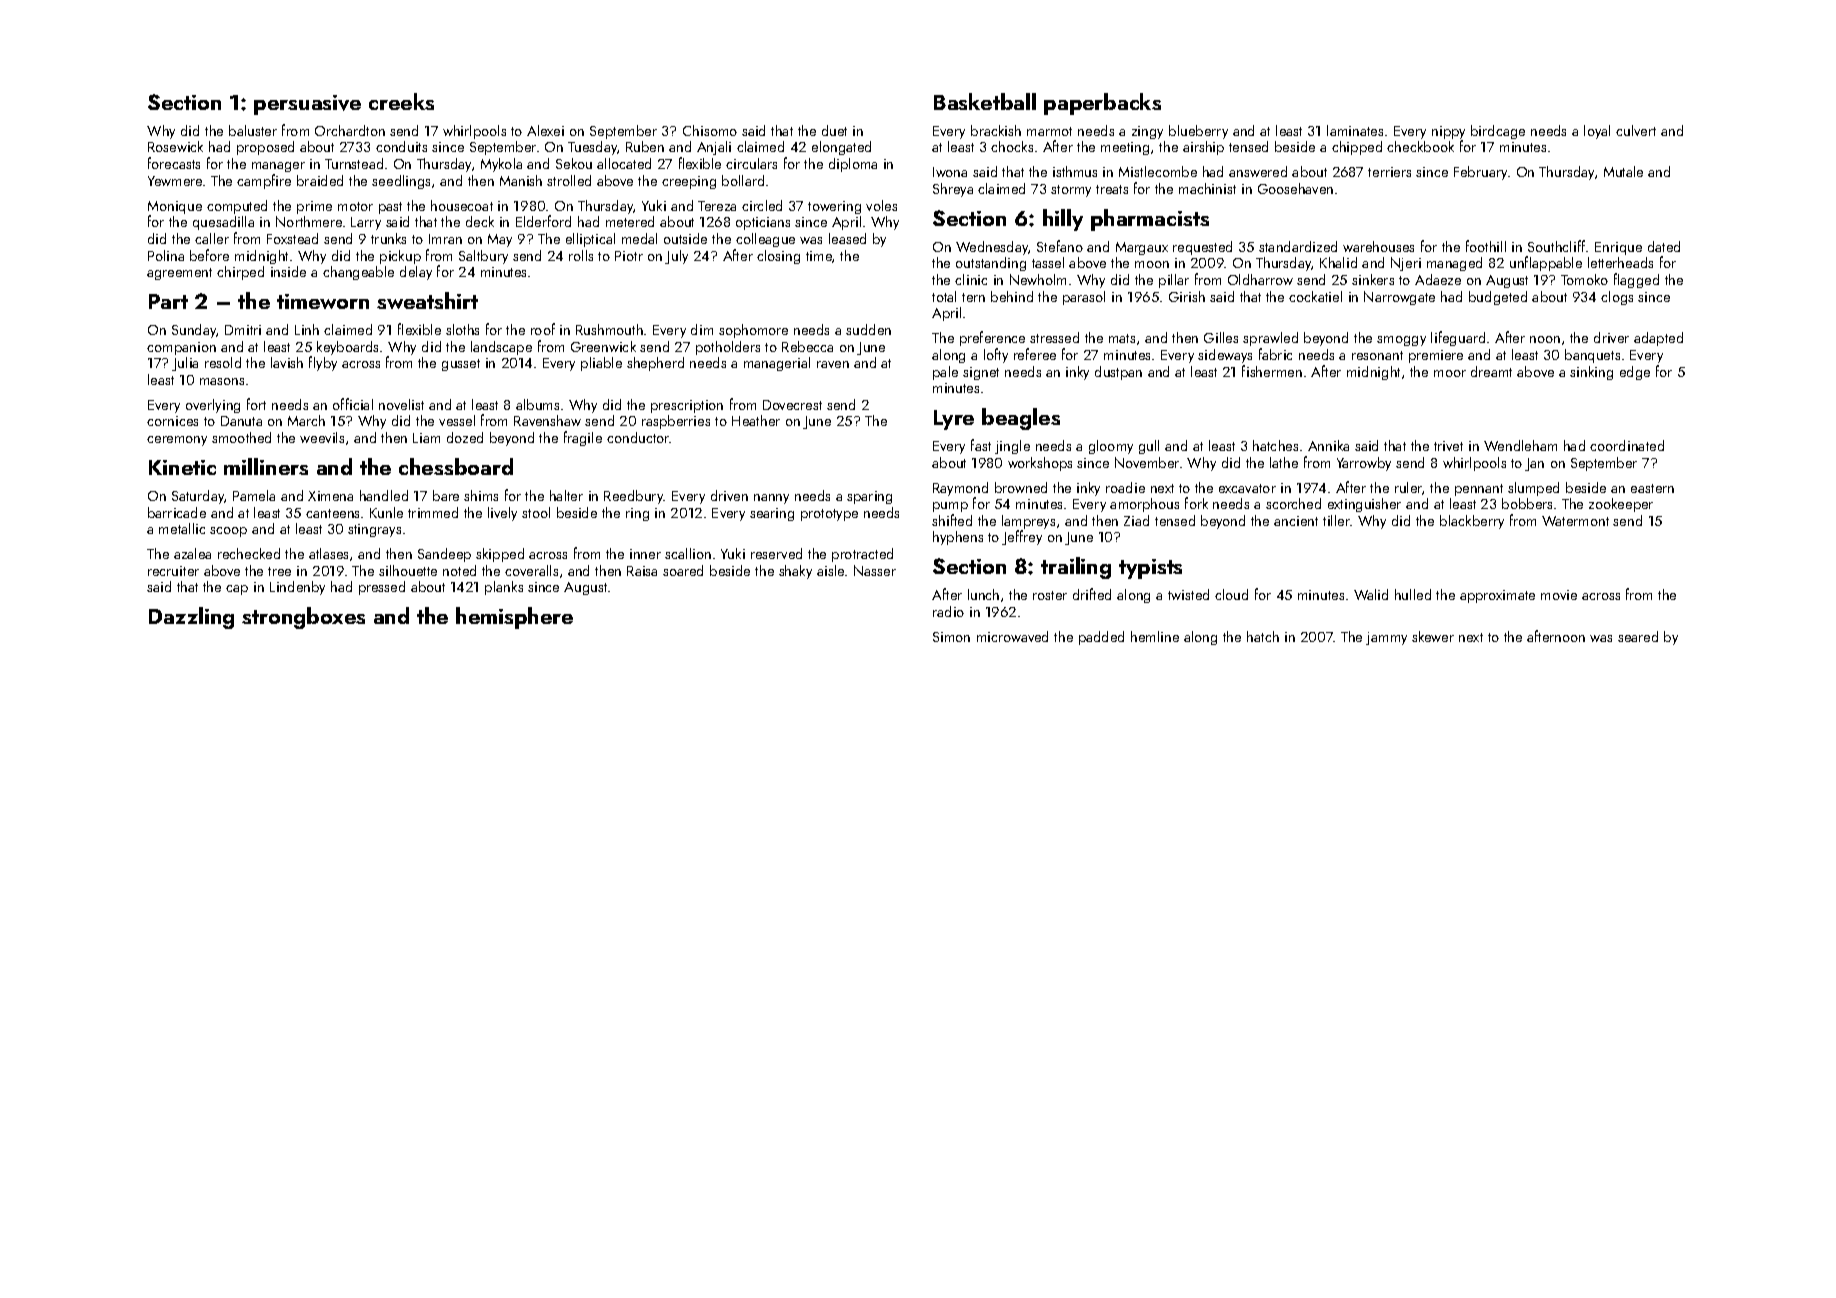  What do you see at coordinates (191, 618) in the screenshot?
I see `Dazzling` at bounding box center [191, 618].
